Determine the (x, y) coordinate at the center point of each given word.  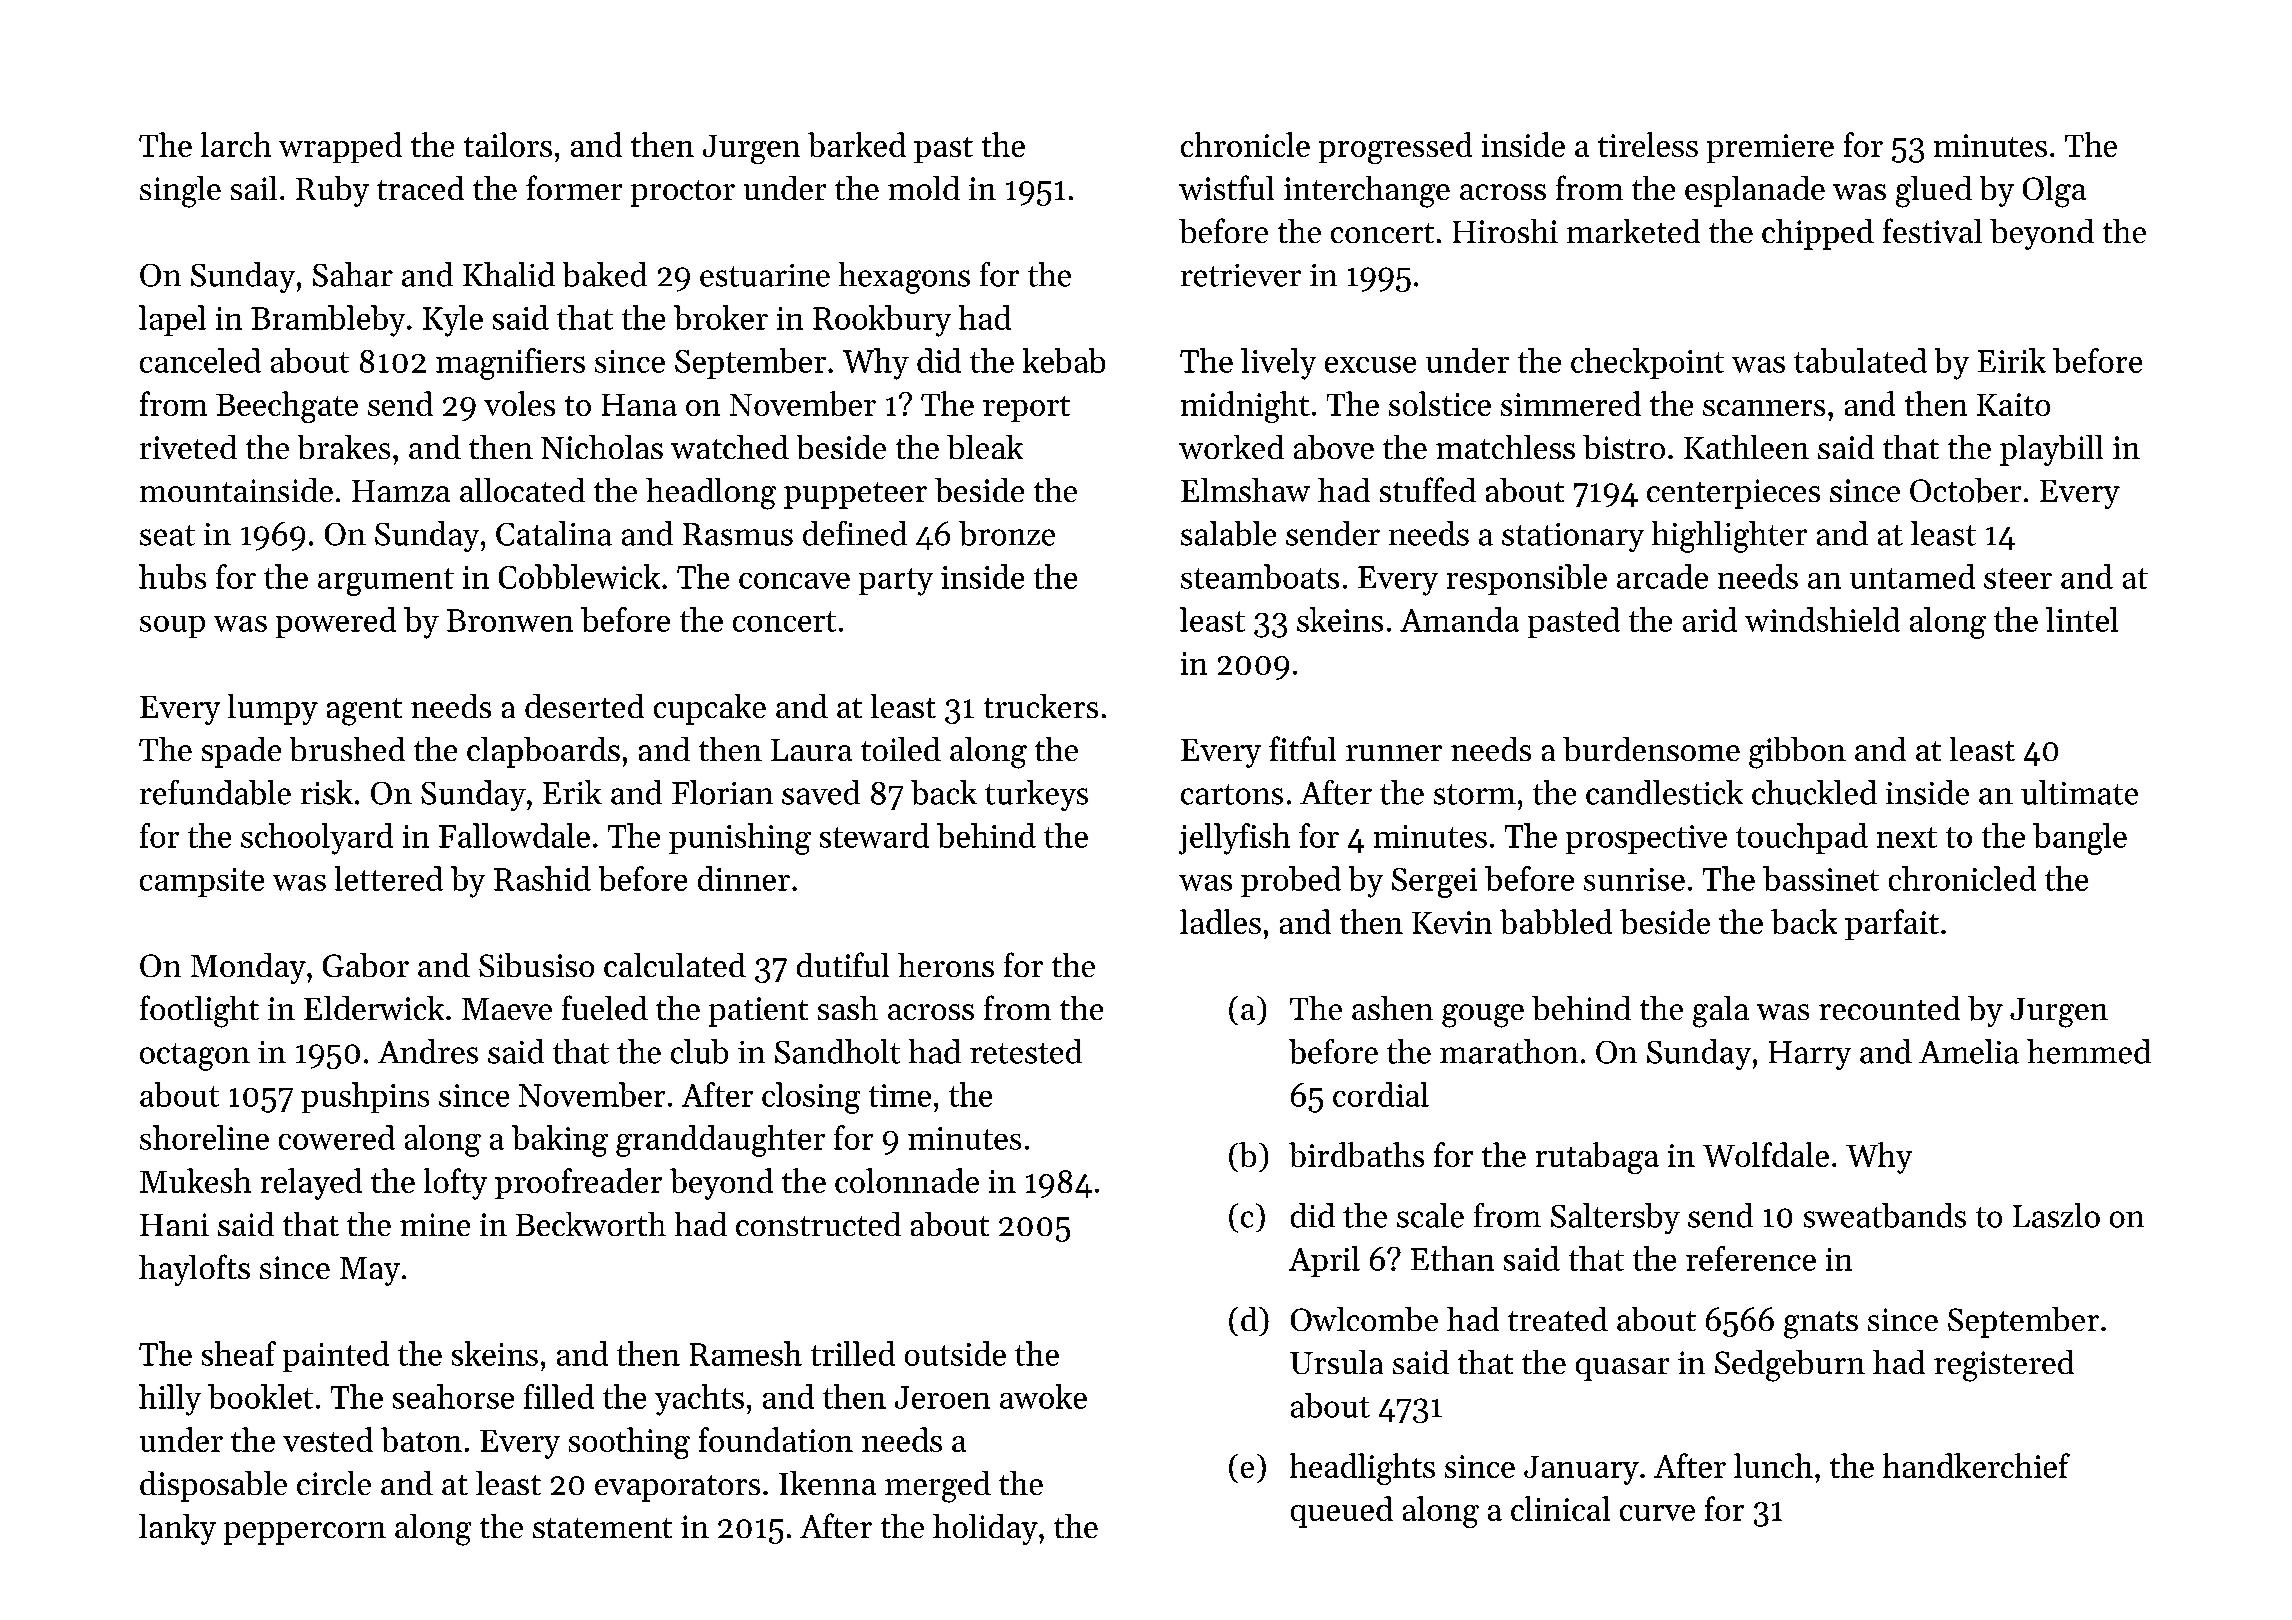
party (896, 582)
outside (955, 1353)
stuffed (1428, 489)
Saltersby (1615, 1218)
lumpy (273, 709)
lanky (177, 1529)
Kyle (453, 321)
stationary (1573, 537)
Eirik (2012, 360)
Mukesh (195, 1180)
